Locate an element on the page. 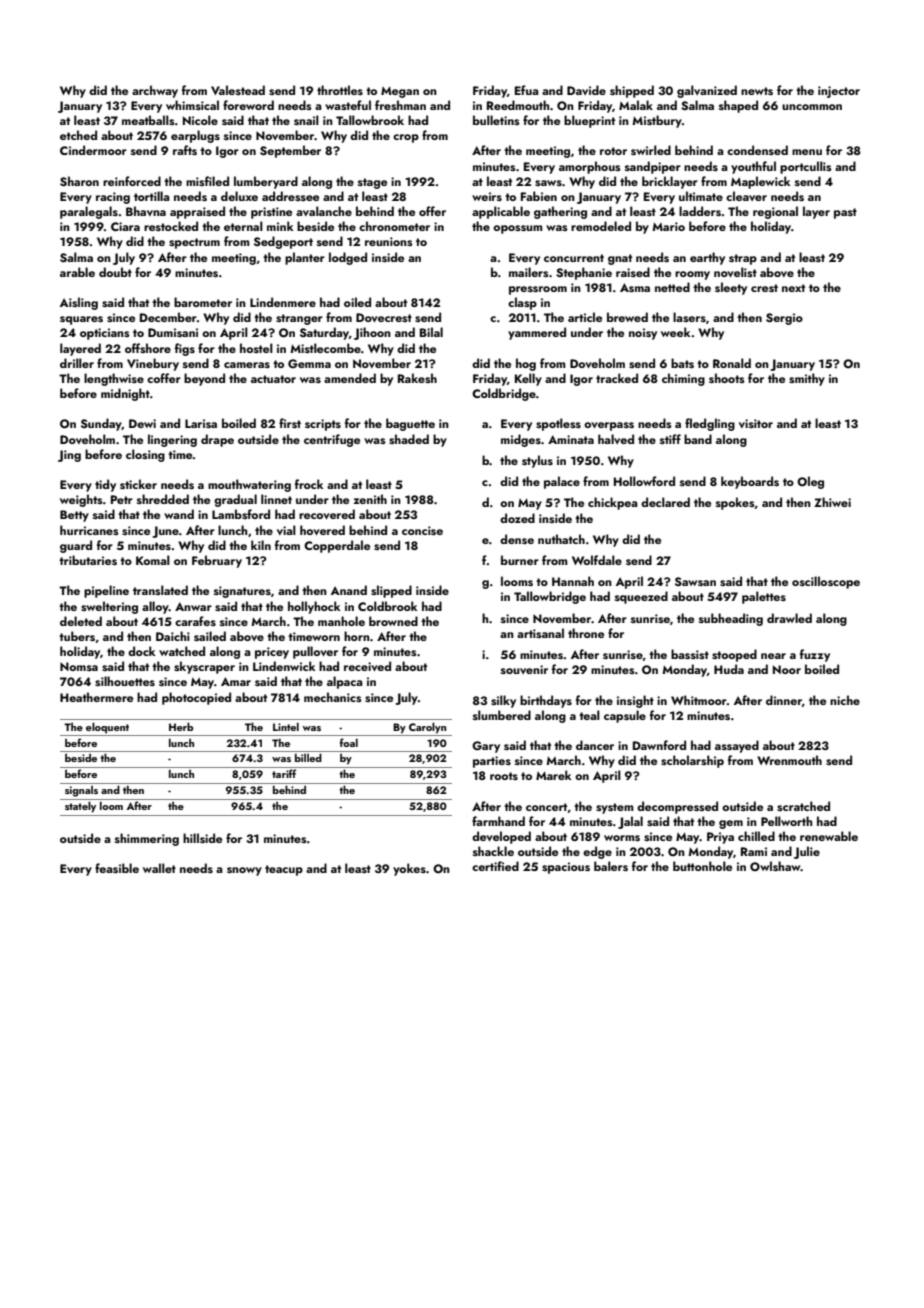 The height and width of the page is (1308, 924). Sharon is located at coordinates (79, 181).
